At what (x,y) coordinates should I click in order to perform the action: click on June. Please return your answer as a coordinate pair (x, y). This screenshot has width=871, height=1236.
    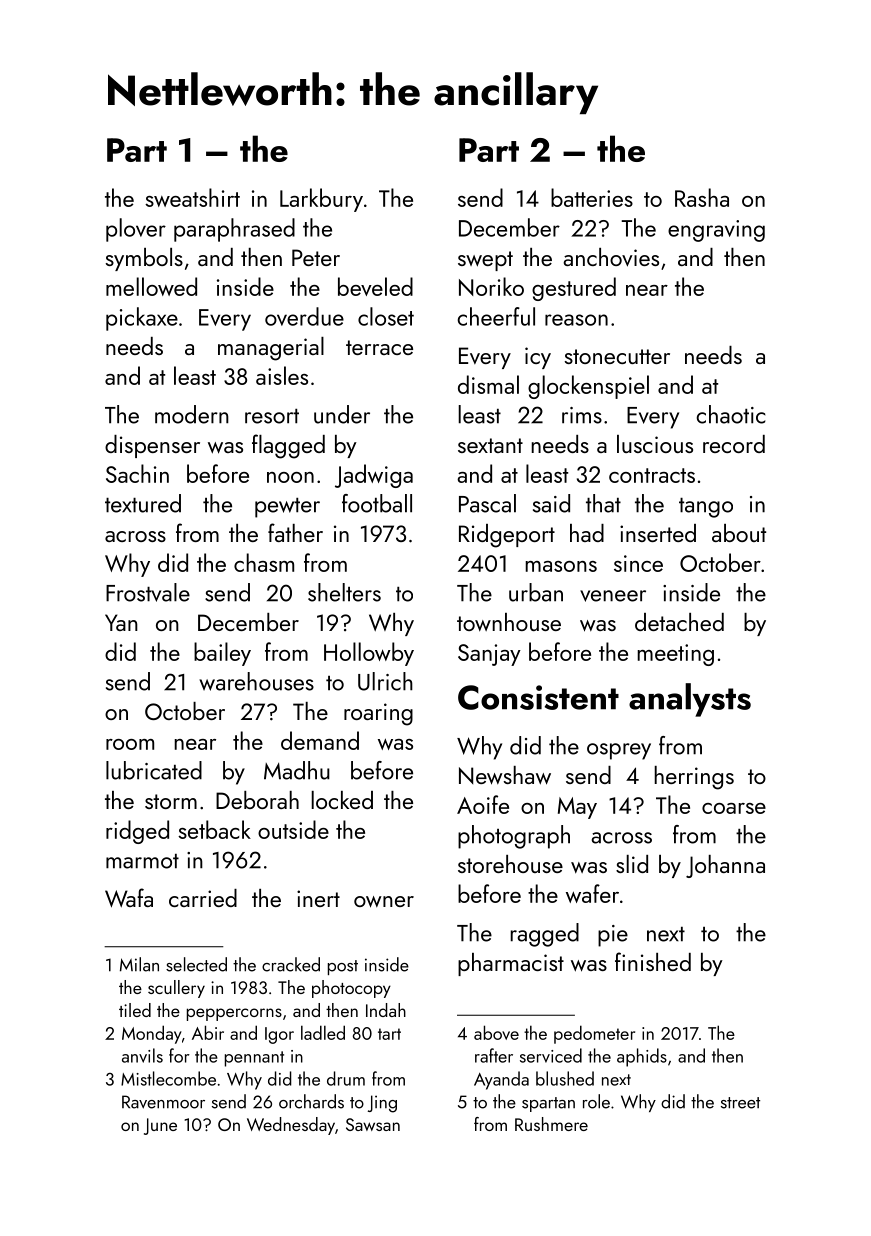
    Looking at the image, I should click on (160, 1126).
